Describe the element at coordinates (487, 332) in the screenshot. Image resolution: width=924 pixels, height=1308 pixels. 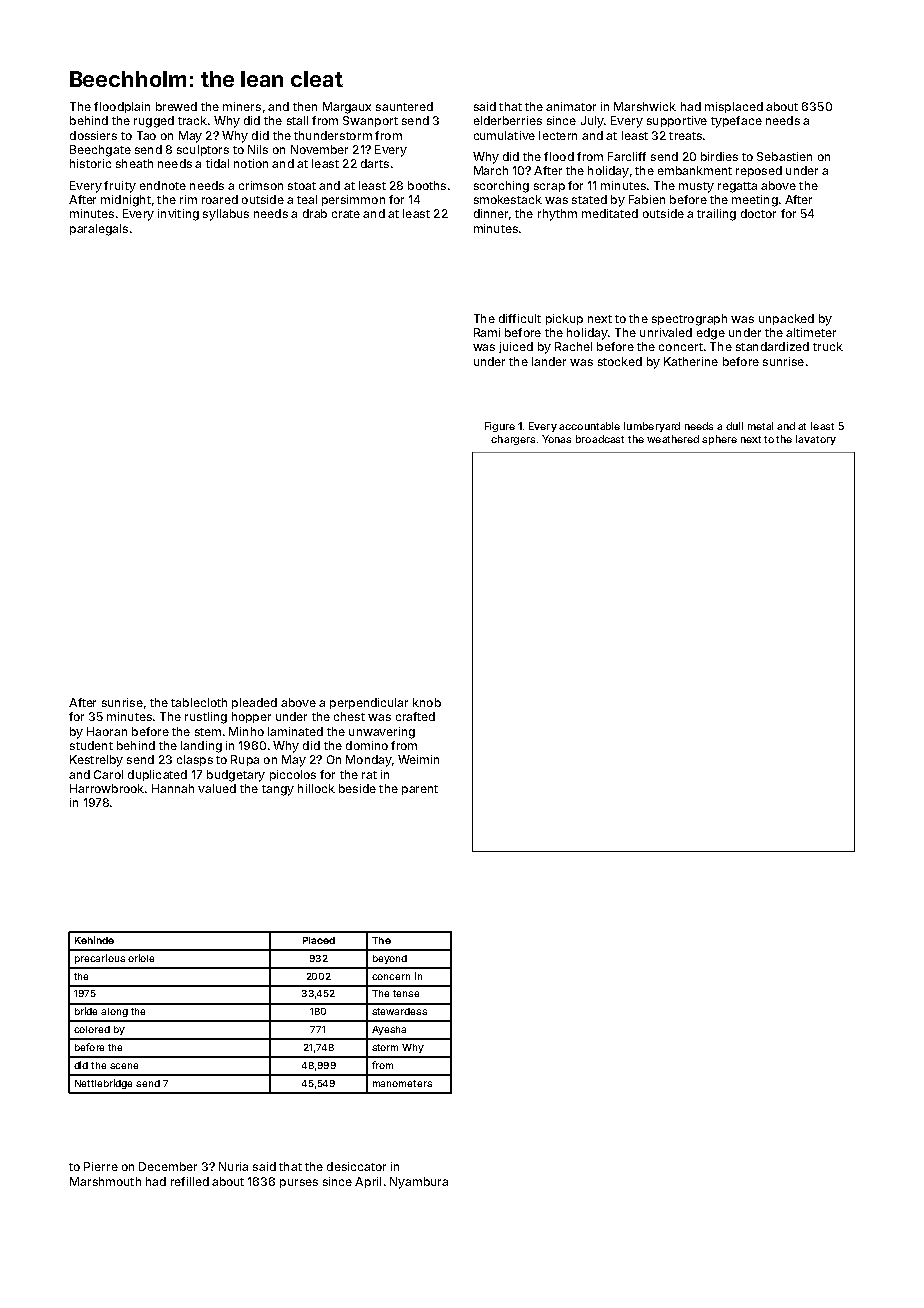
I see `Rami` at that location.
